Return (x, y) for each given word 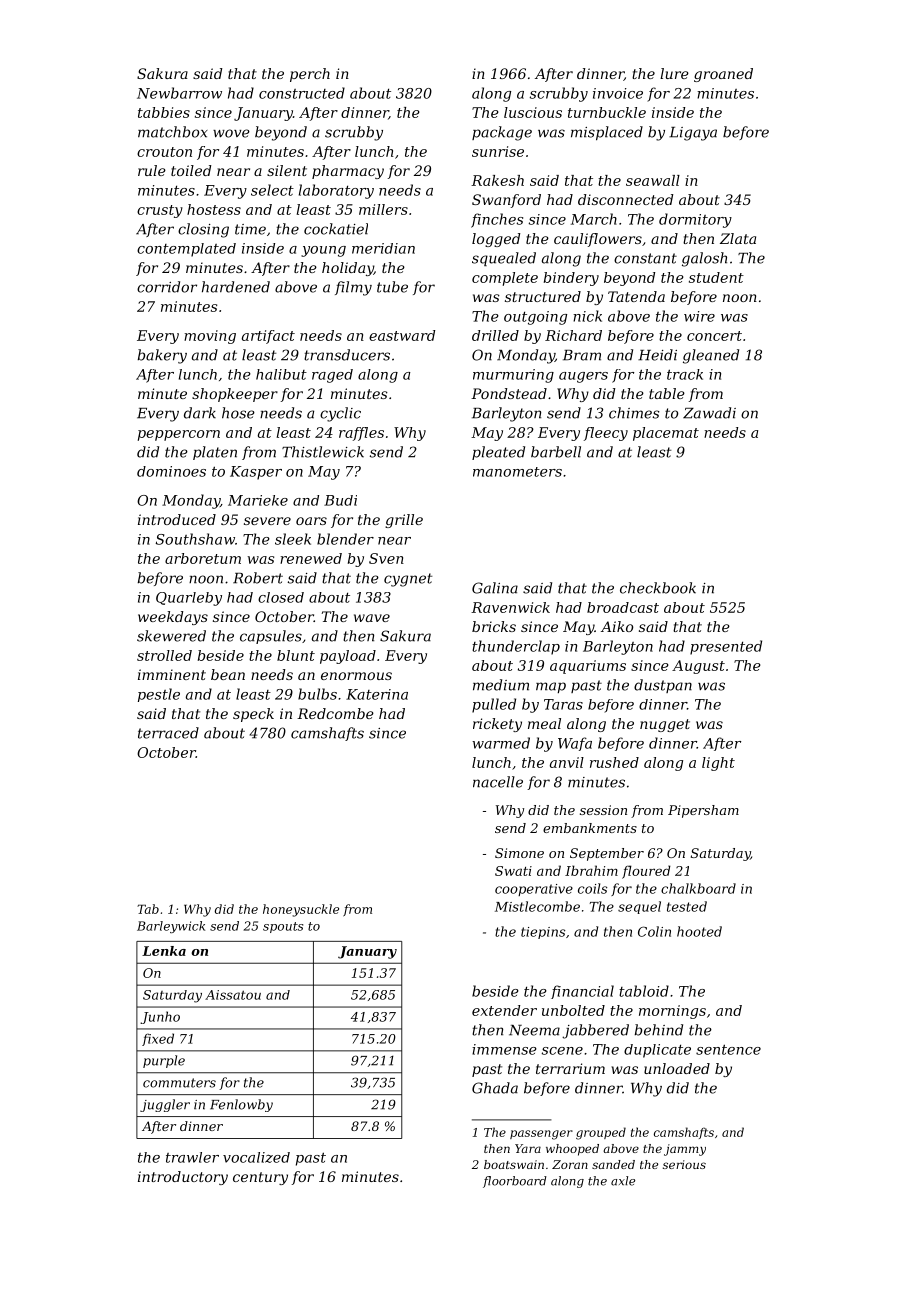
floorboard (515, 1182)
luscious (533, 112)
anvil (567, 762)
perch (310, 75)
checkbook (658, 588)
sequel (639, 907)
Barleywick (171, 927)
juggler (165, 1105)
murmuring (513, 376)
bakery (162, 356)
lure (674, 73)
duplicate (657, 1051)
